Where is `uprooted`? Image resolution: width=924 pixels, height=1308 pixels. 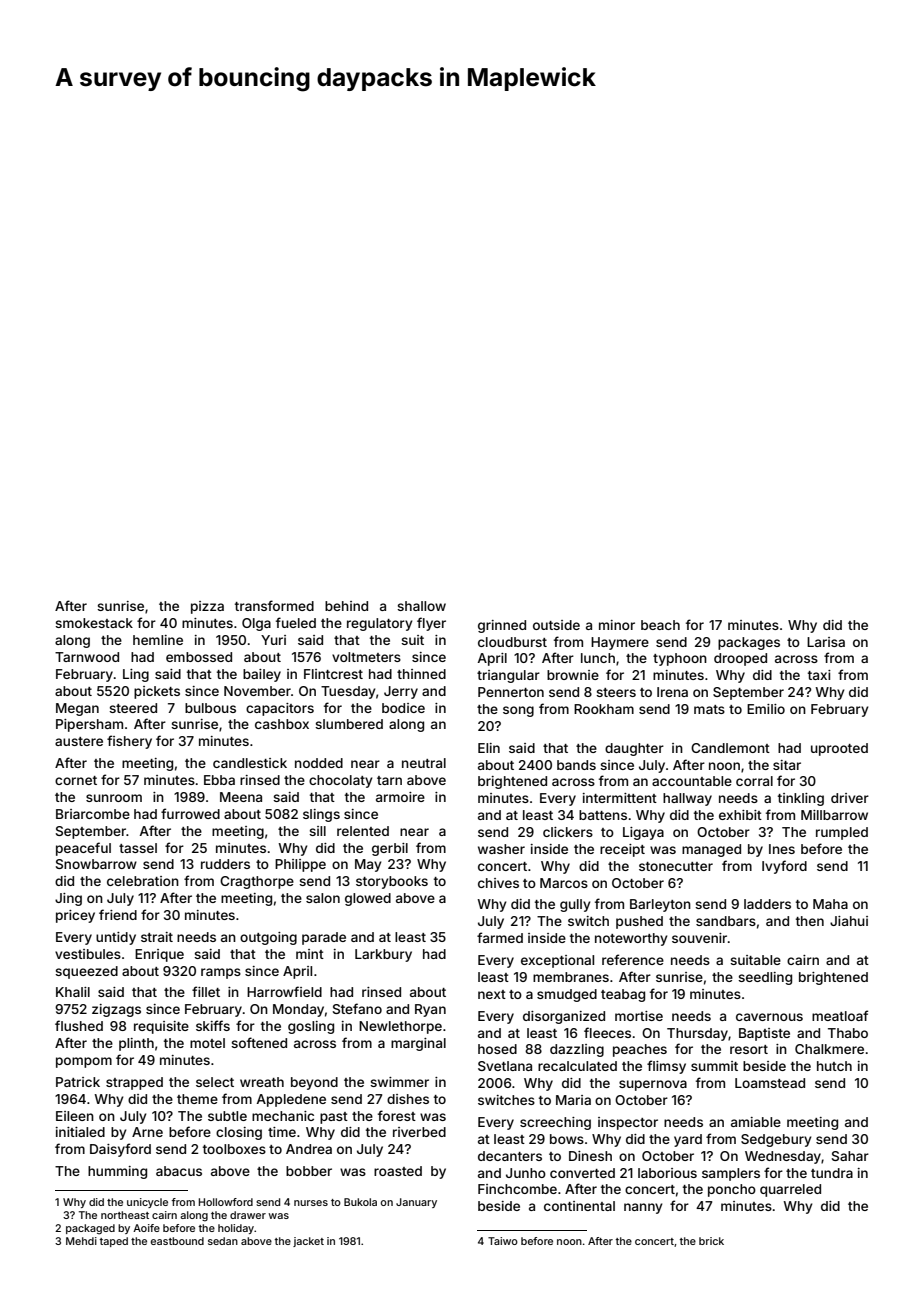
uprooted is located at coordinates (839, 749).
